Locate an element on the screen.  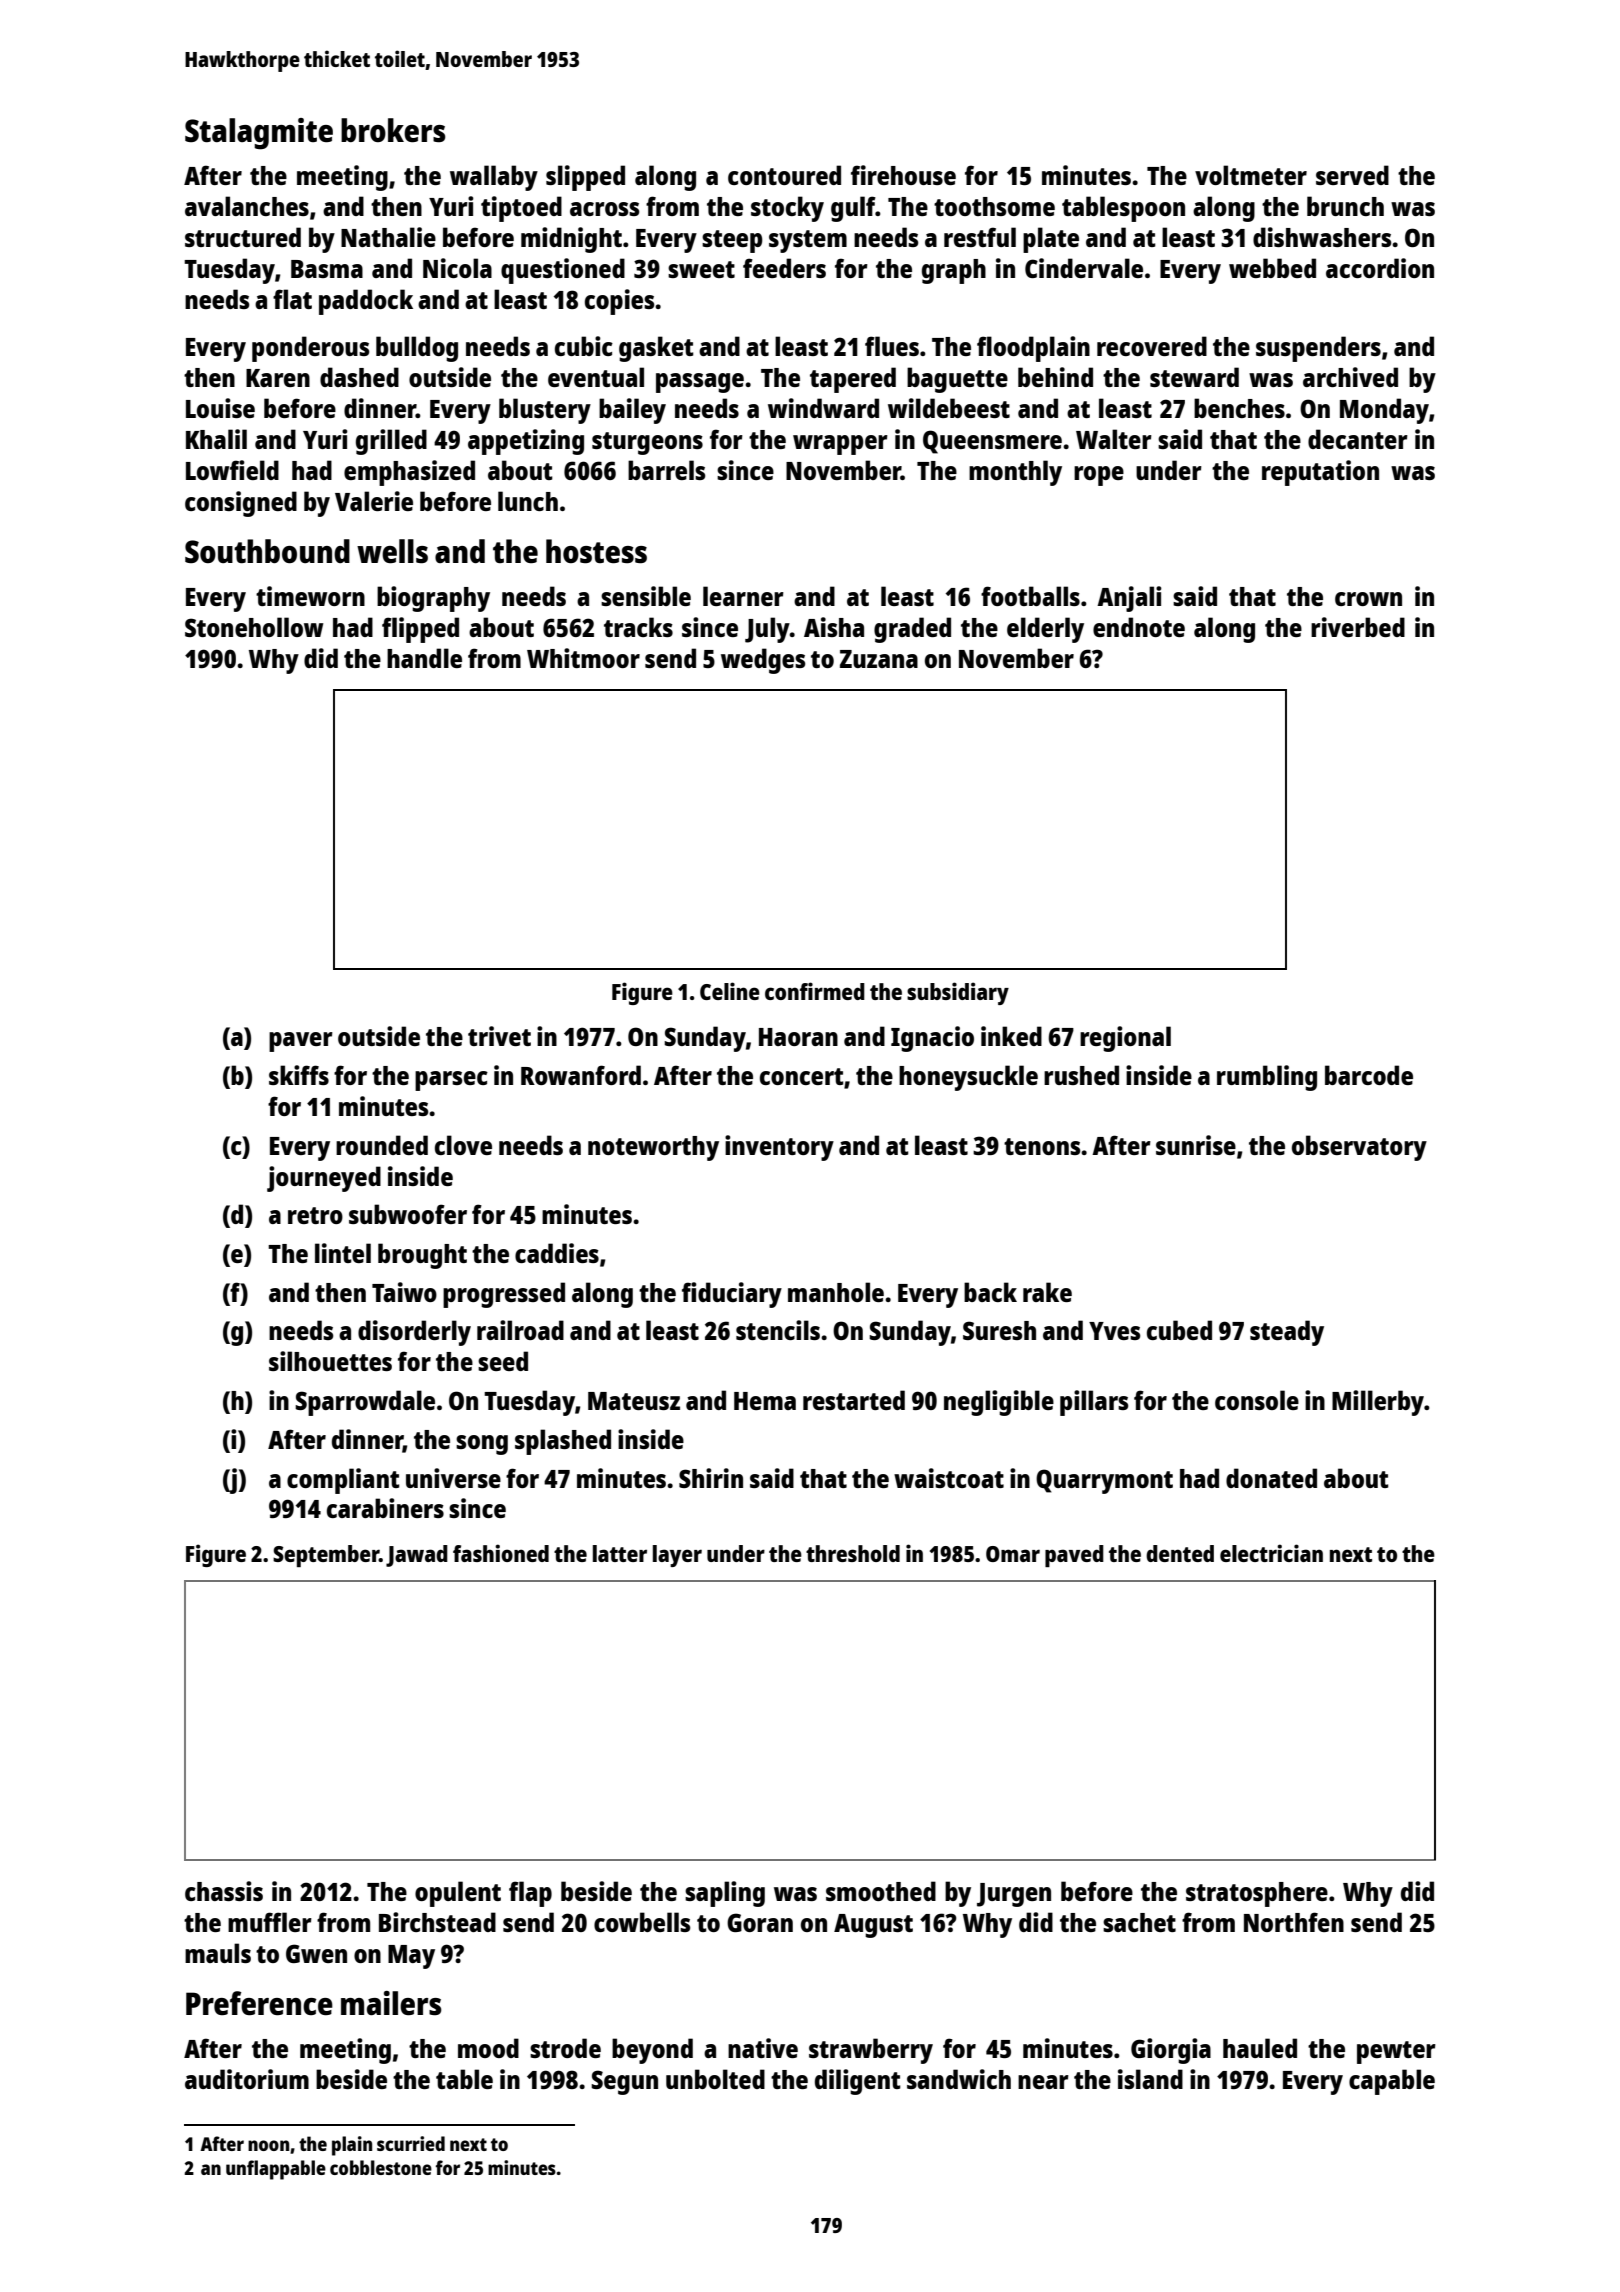
endnote is located at coordinates (1139, 627).
